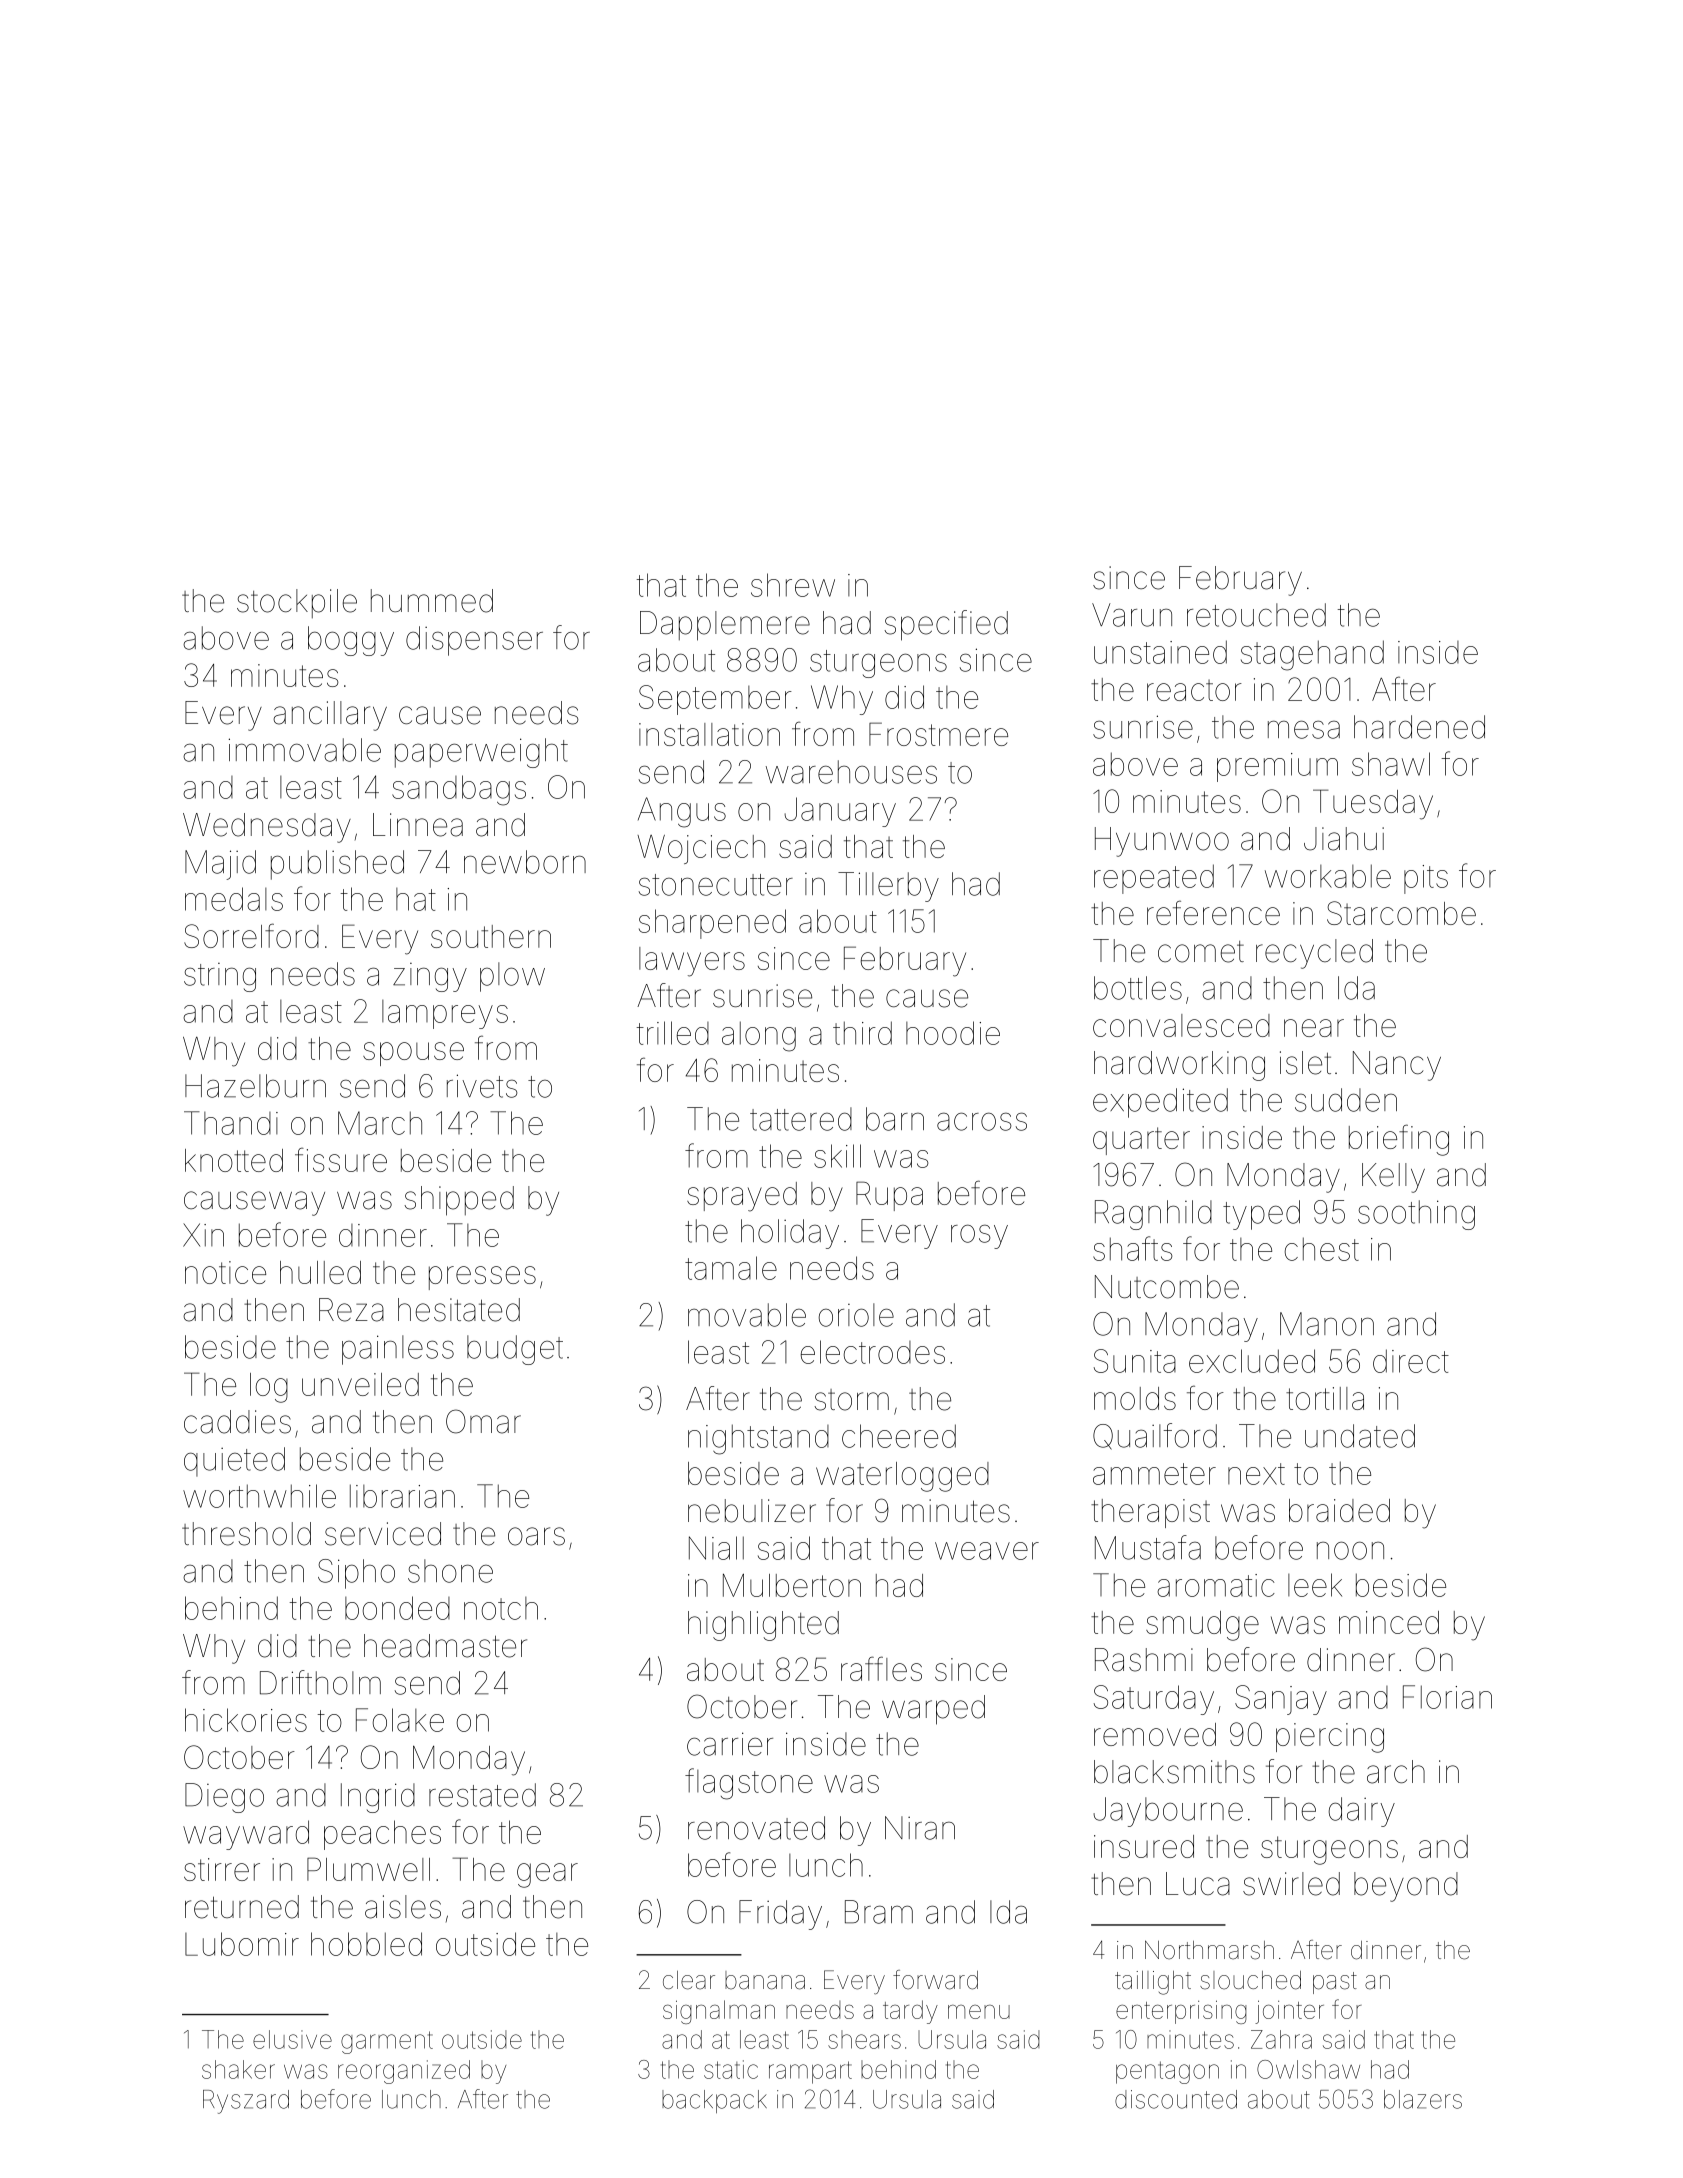 This screenshot has width=1683, height=2178. Describe the element at coordinates (881, 1668) in the screenshot. I see `raffles` at that location.
